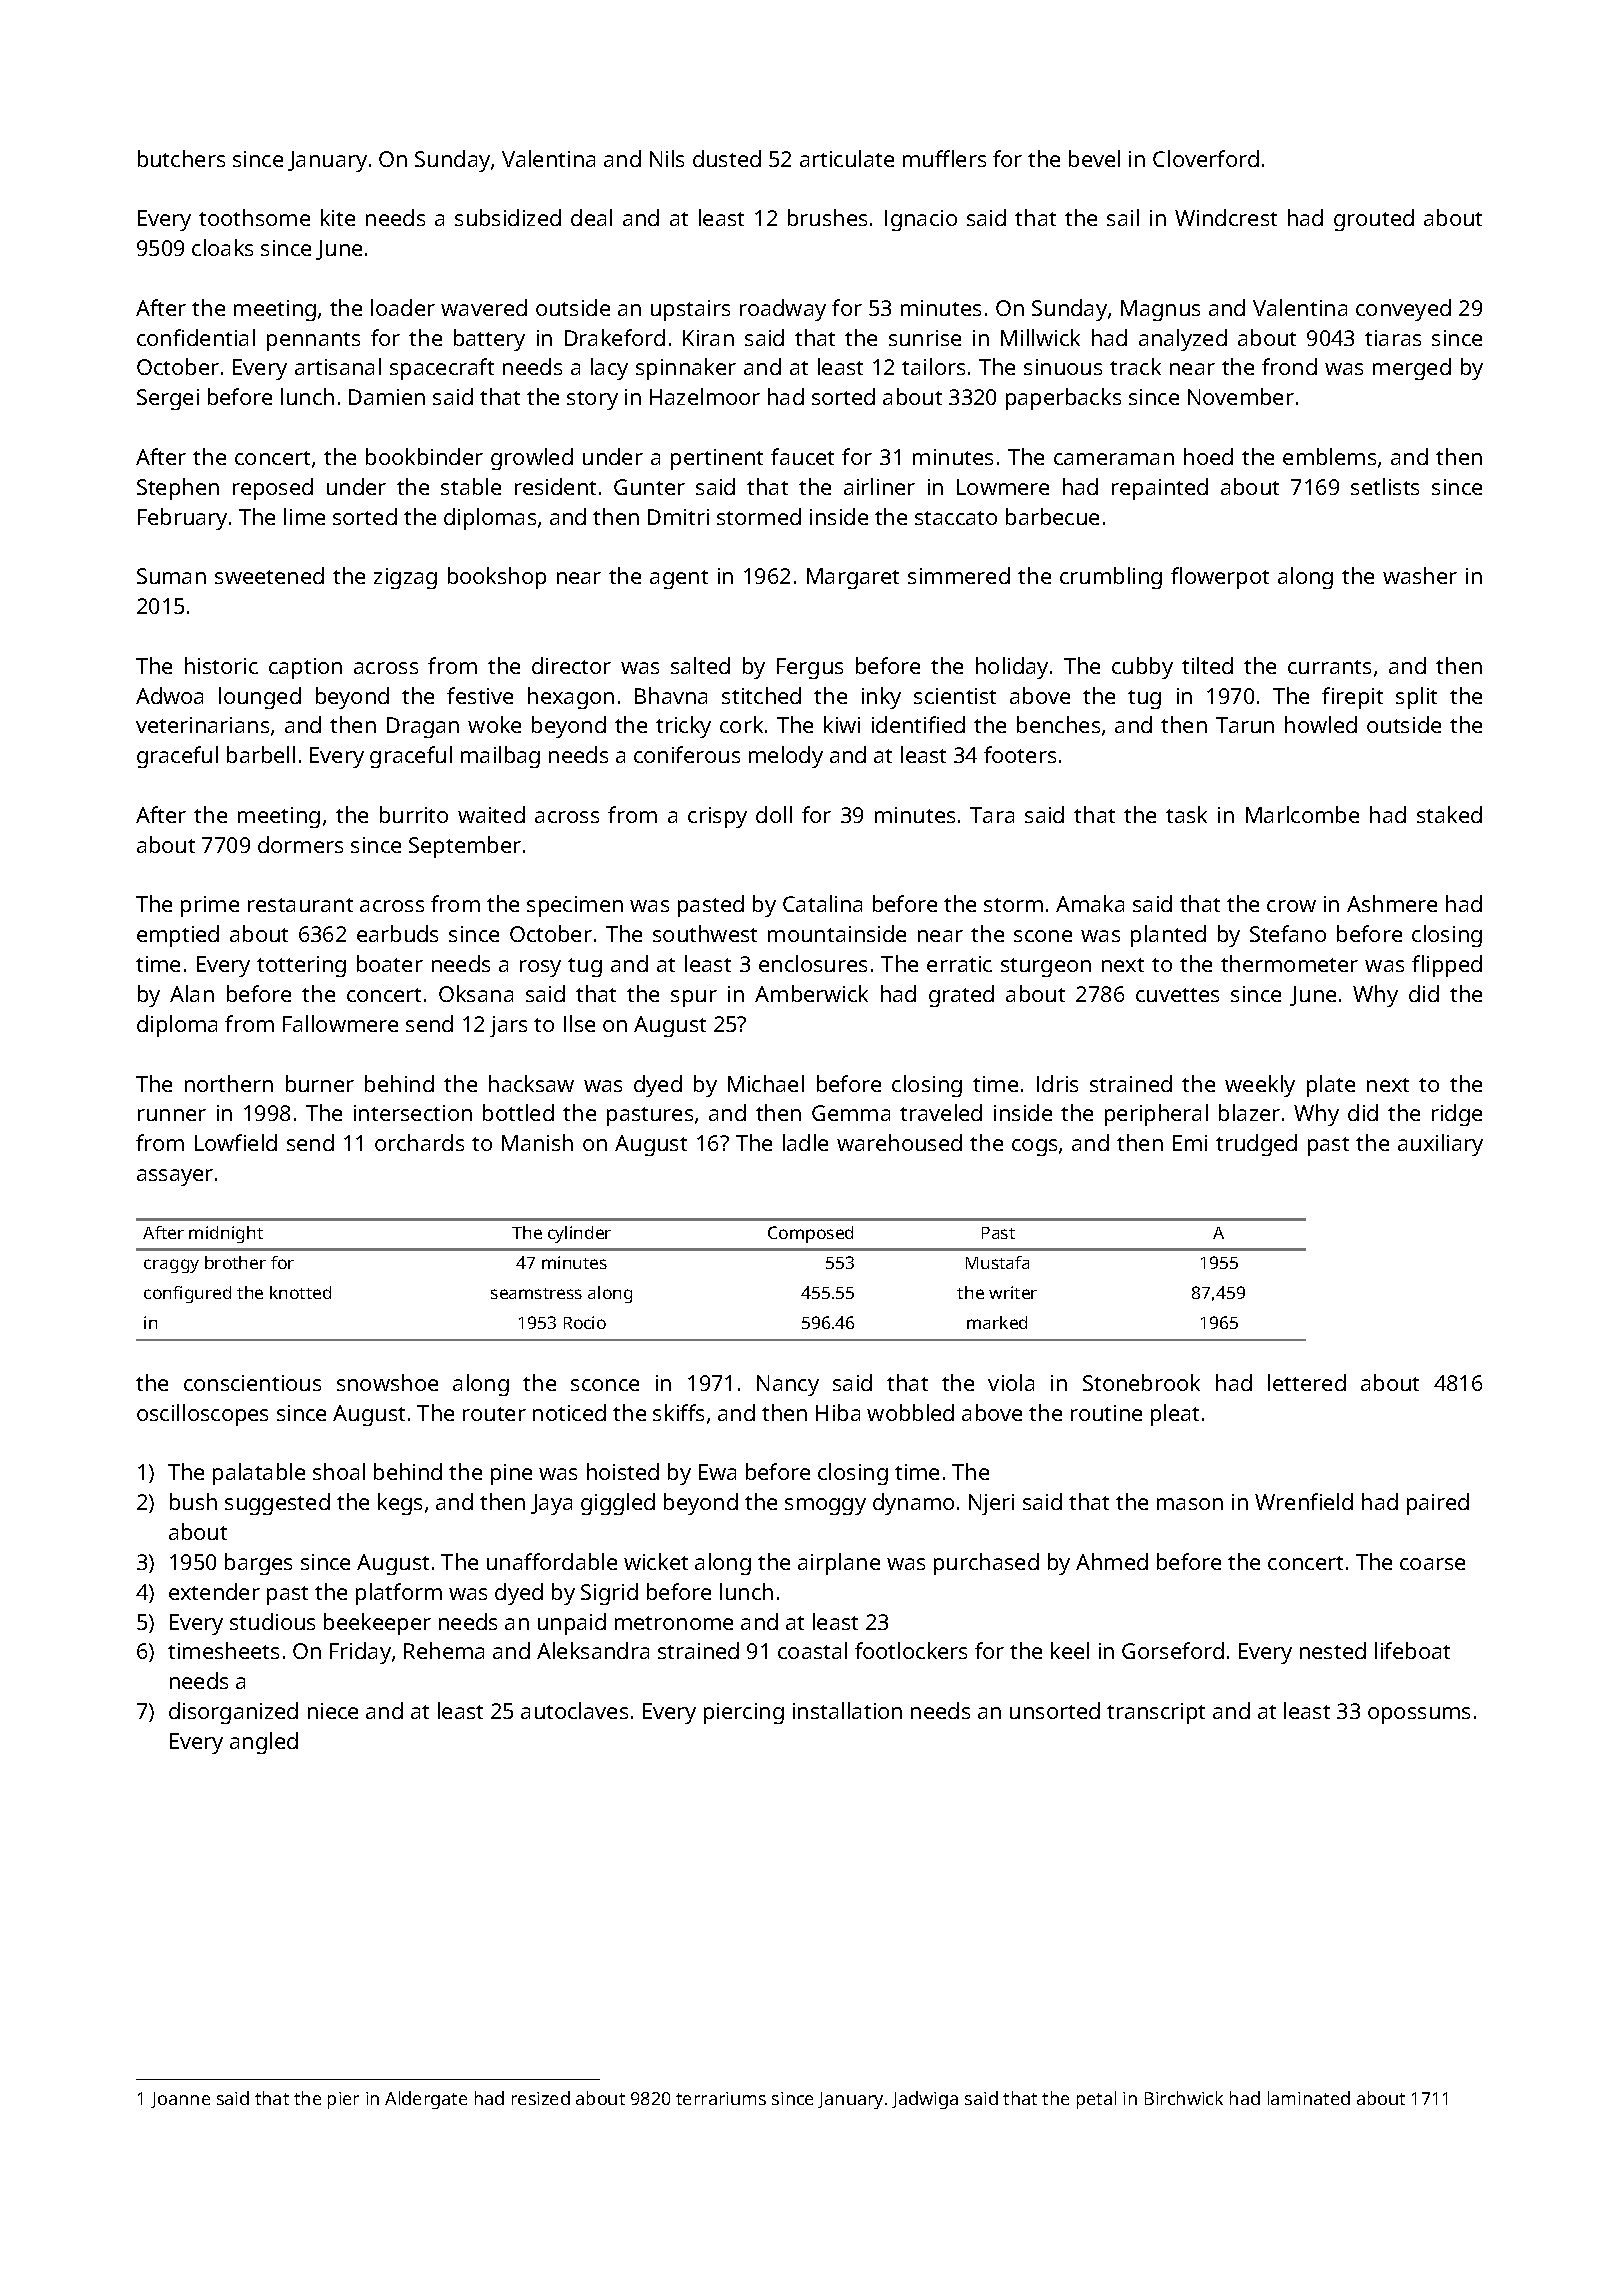  I want to click on grouted, so click(1374, 220).
